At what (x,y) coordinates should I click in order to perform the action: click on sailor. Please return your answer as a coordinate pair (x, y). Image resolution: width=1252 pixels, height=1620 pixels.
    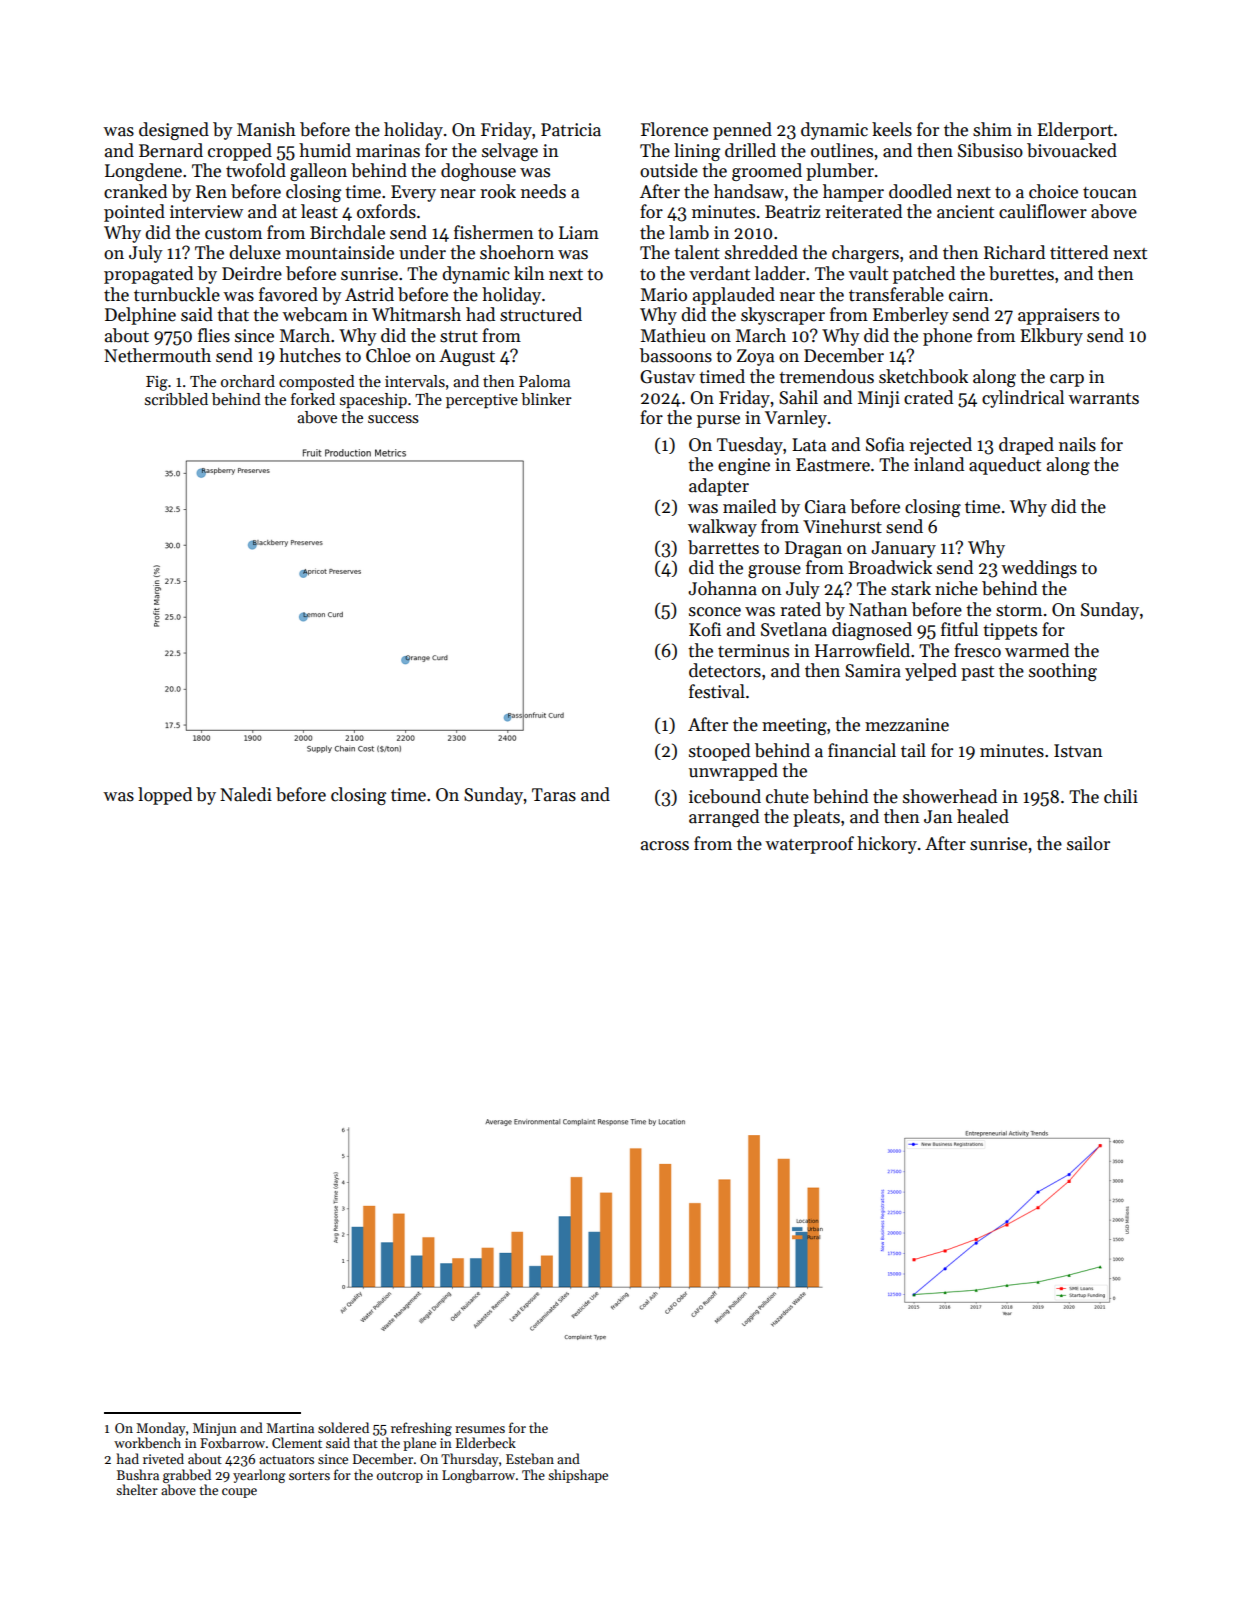
    Looking at the image, I should click on (1088, 843).
